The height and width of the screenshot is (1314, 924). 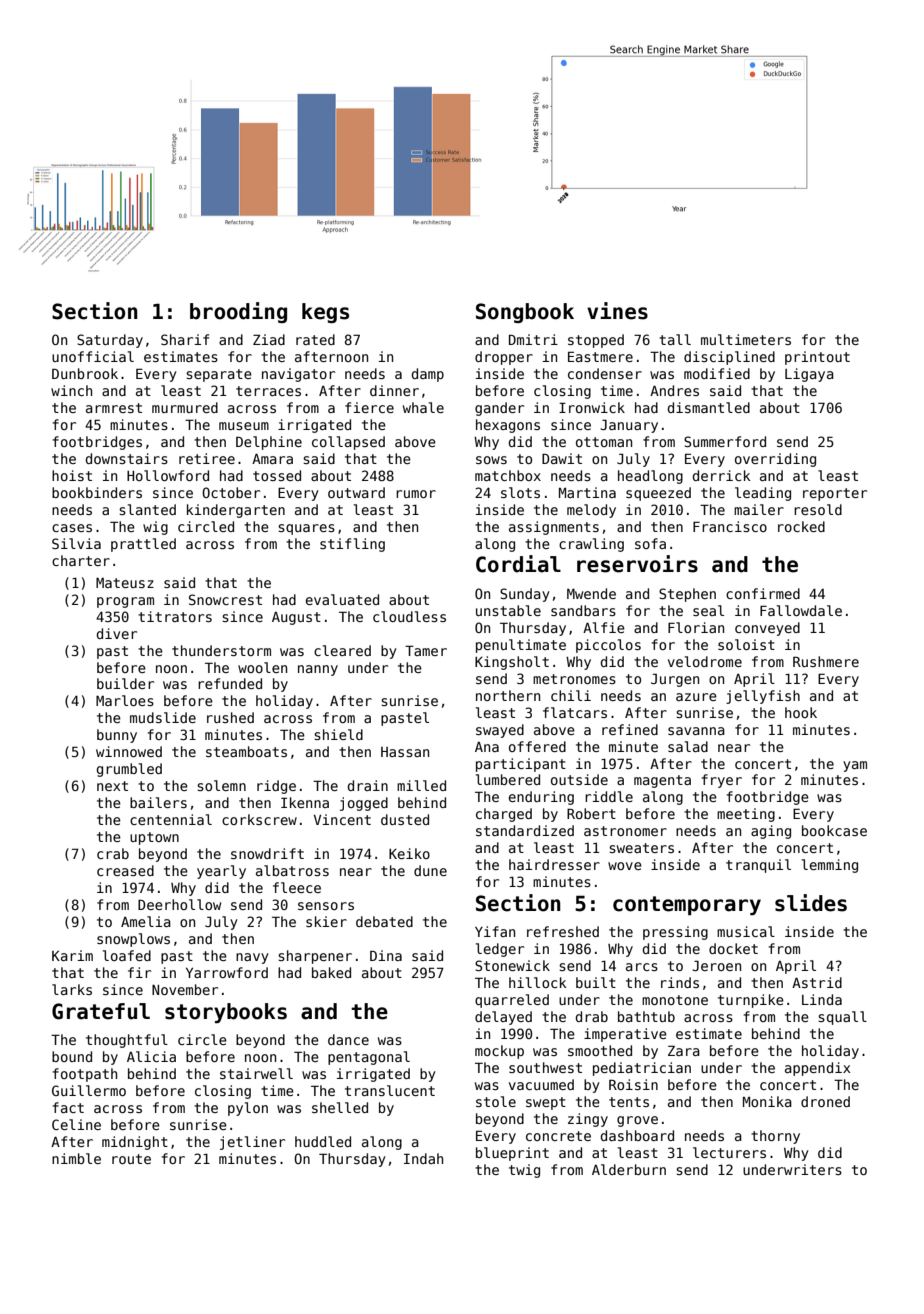 I want to click on Karim, so click(x=72, y=955).
